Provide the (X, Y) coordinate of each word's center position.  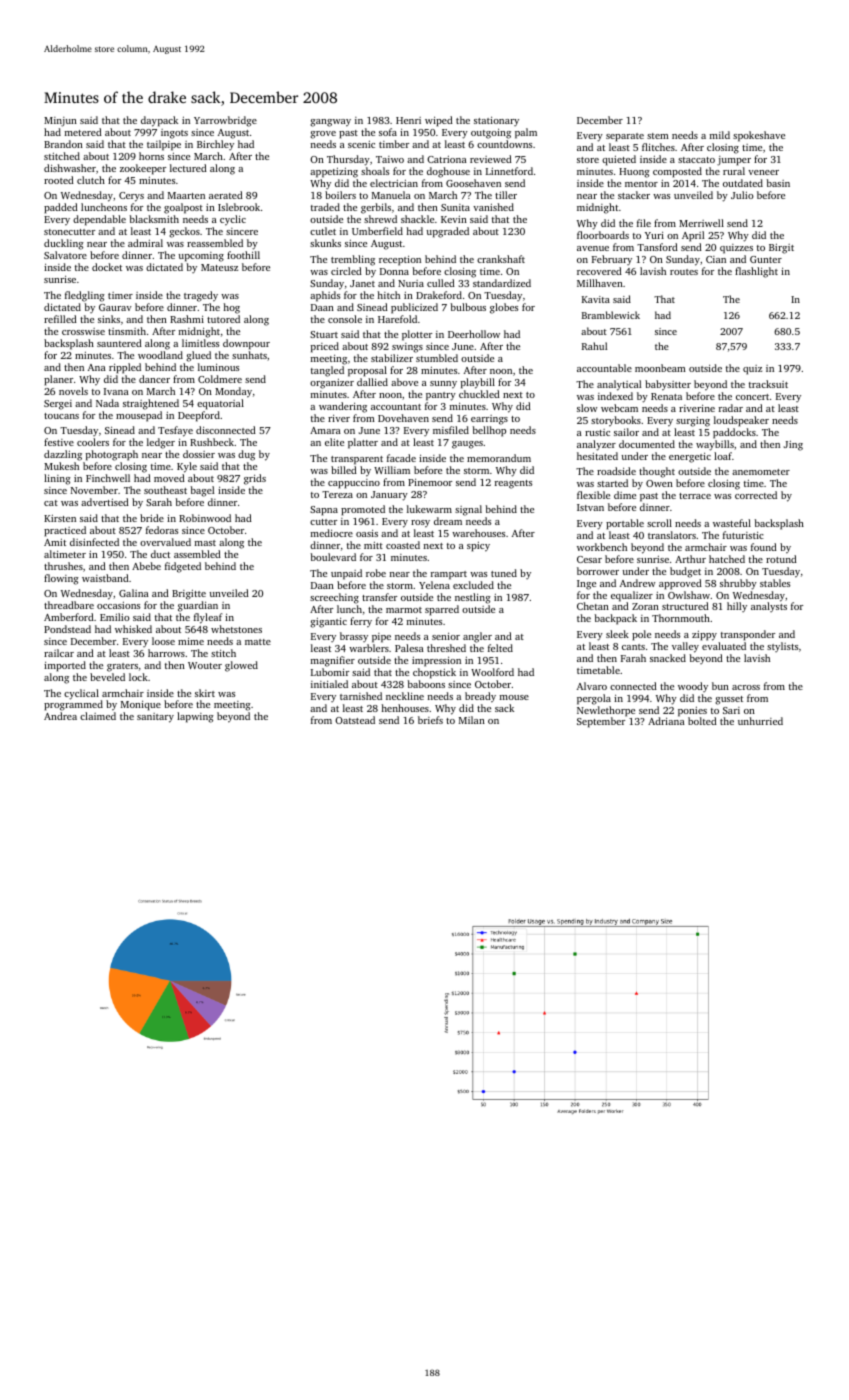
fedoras (162, 530)
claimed (98, 716)
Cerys (131, 197)
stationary (496, 121)
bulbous (468, 307)
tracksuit (768, 384)
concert (752, 397)
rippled (125, 368)
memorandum (499, 458)
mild (720, 135)
